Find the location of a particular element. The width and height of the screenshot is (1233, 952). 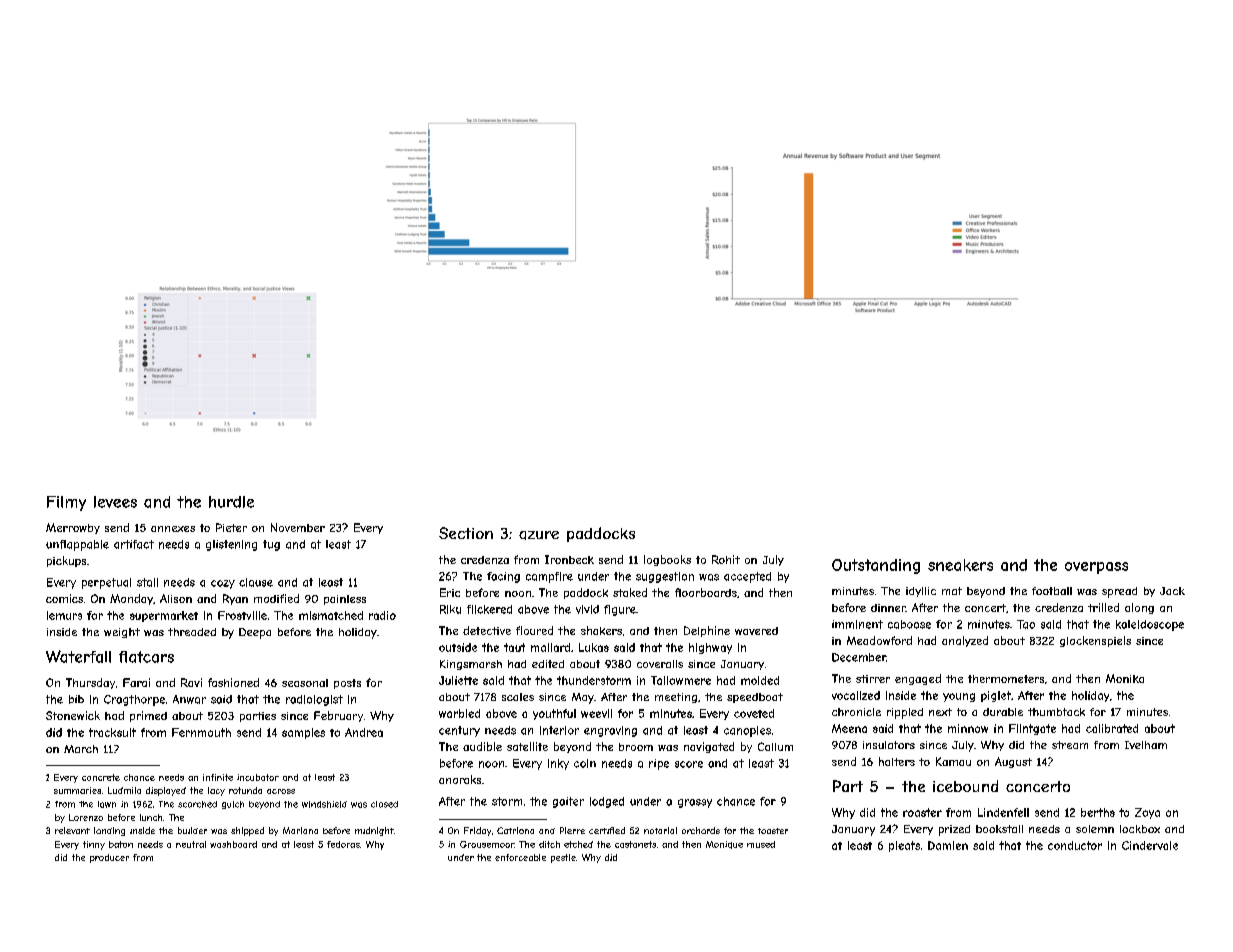

builder is located at coordinates (192, 830).
